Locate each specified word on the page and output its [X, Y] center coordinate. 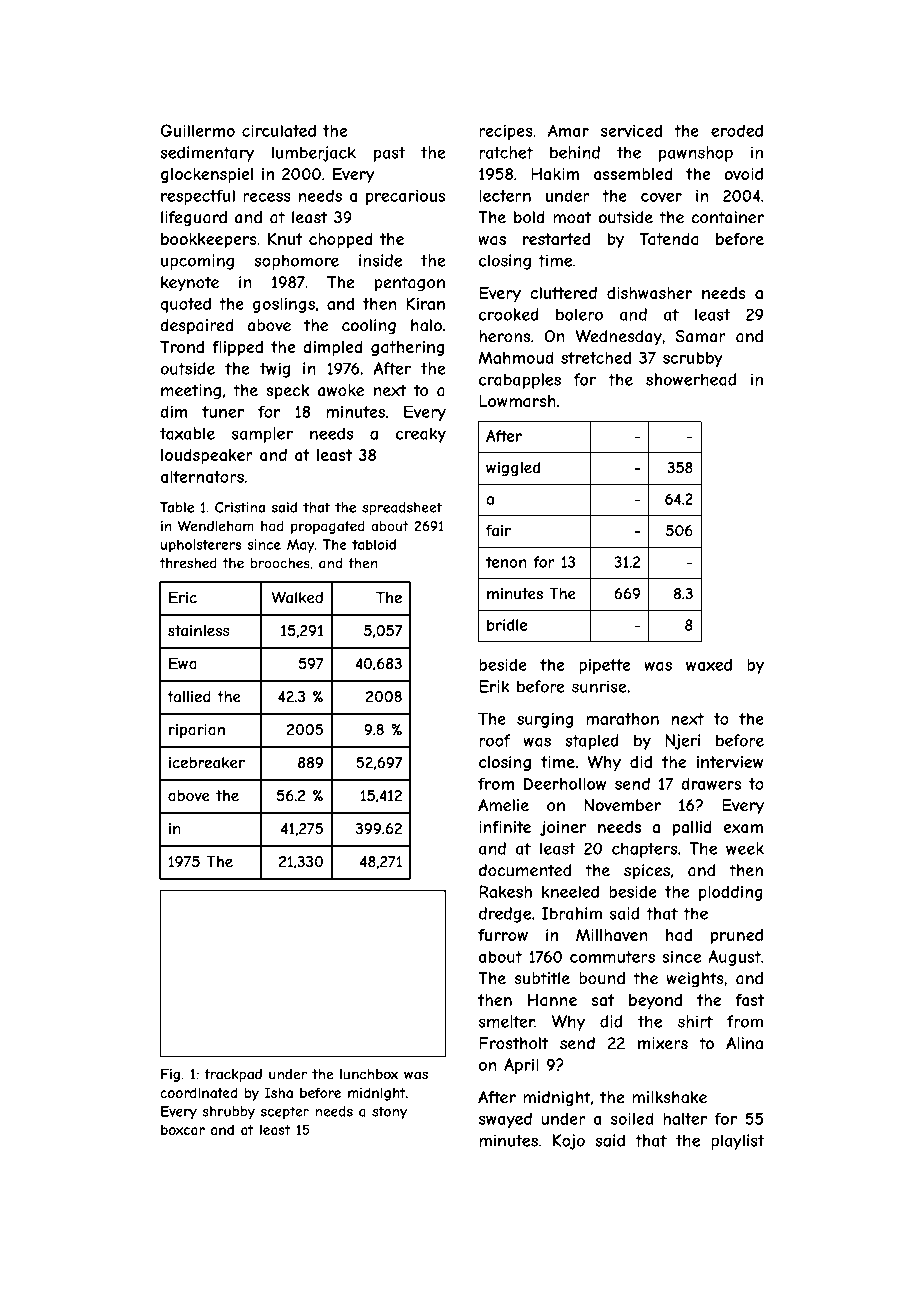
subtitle [542, 978]
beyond [655, 1001]
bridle [507, 625]
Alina [744, 1043]
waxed [709, 664]
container [727, 217]
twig [275, 370]
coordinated [198, 1092]
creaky [421, 435]
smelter [507, 1021]
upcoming [197, 262]
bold [529, 217]
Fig [170, 1075]
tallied [189, 696]
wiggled [513, 468]
